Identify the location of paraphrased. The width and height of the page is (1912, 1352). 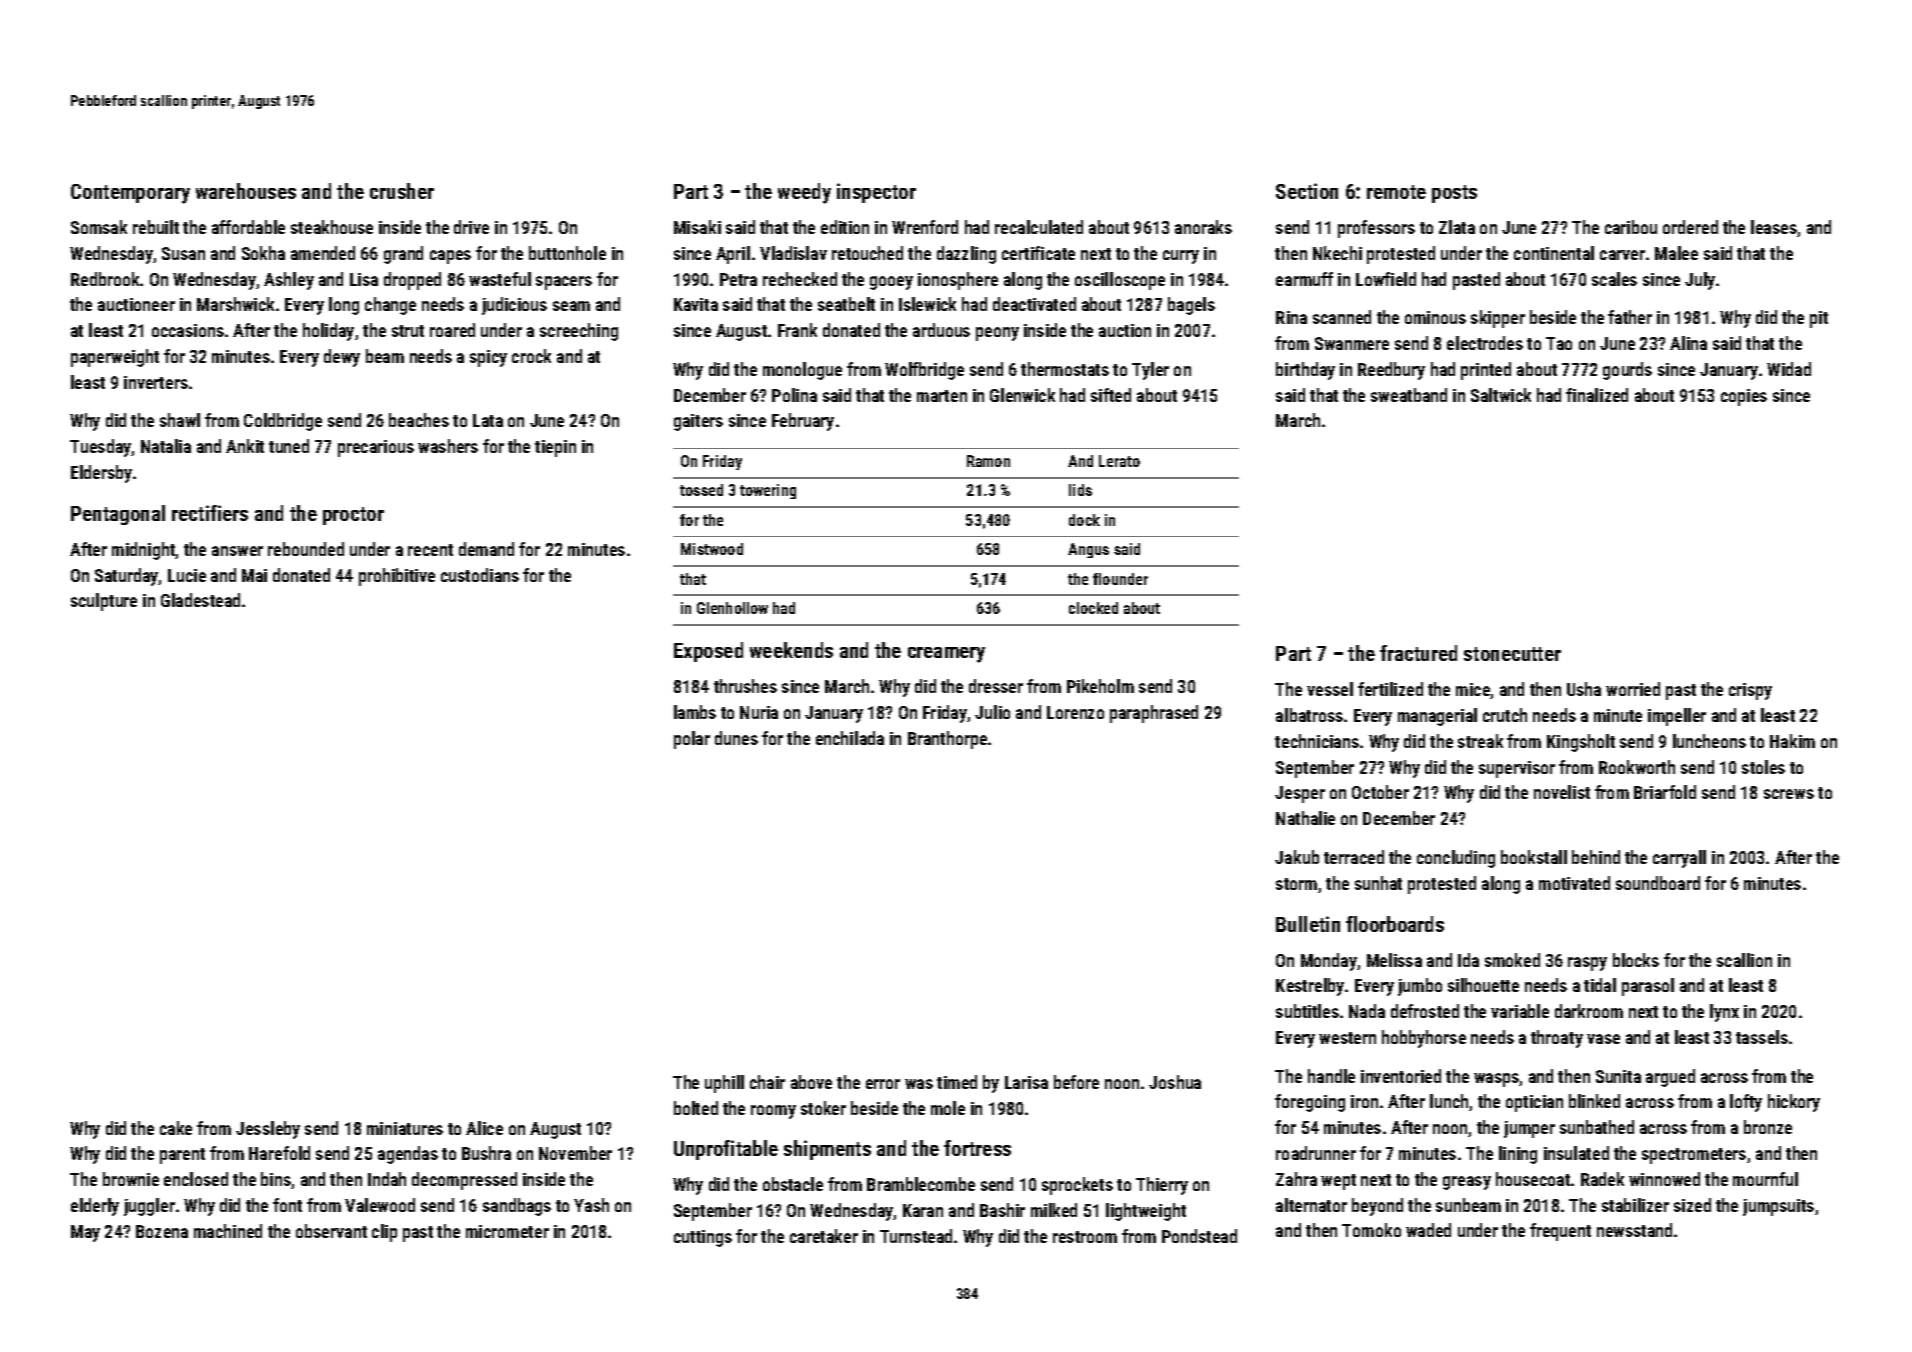
(1154, 714).
